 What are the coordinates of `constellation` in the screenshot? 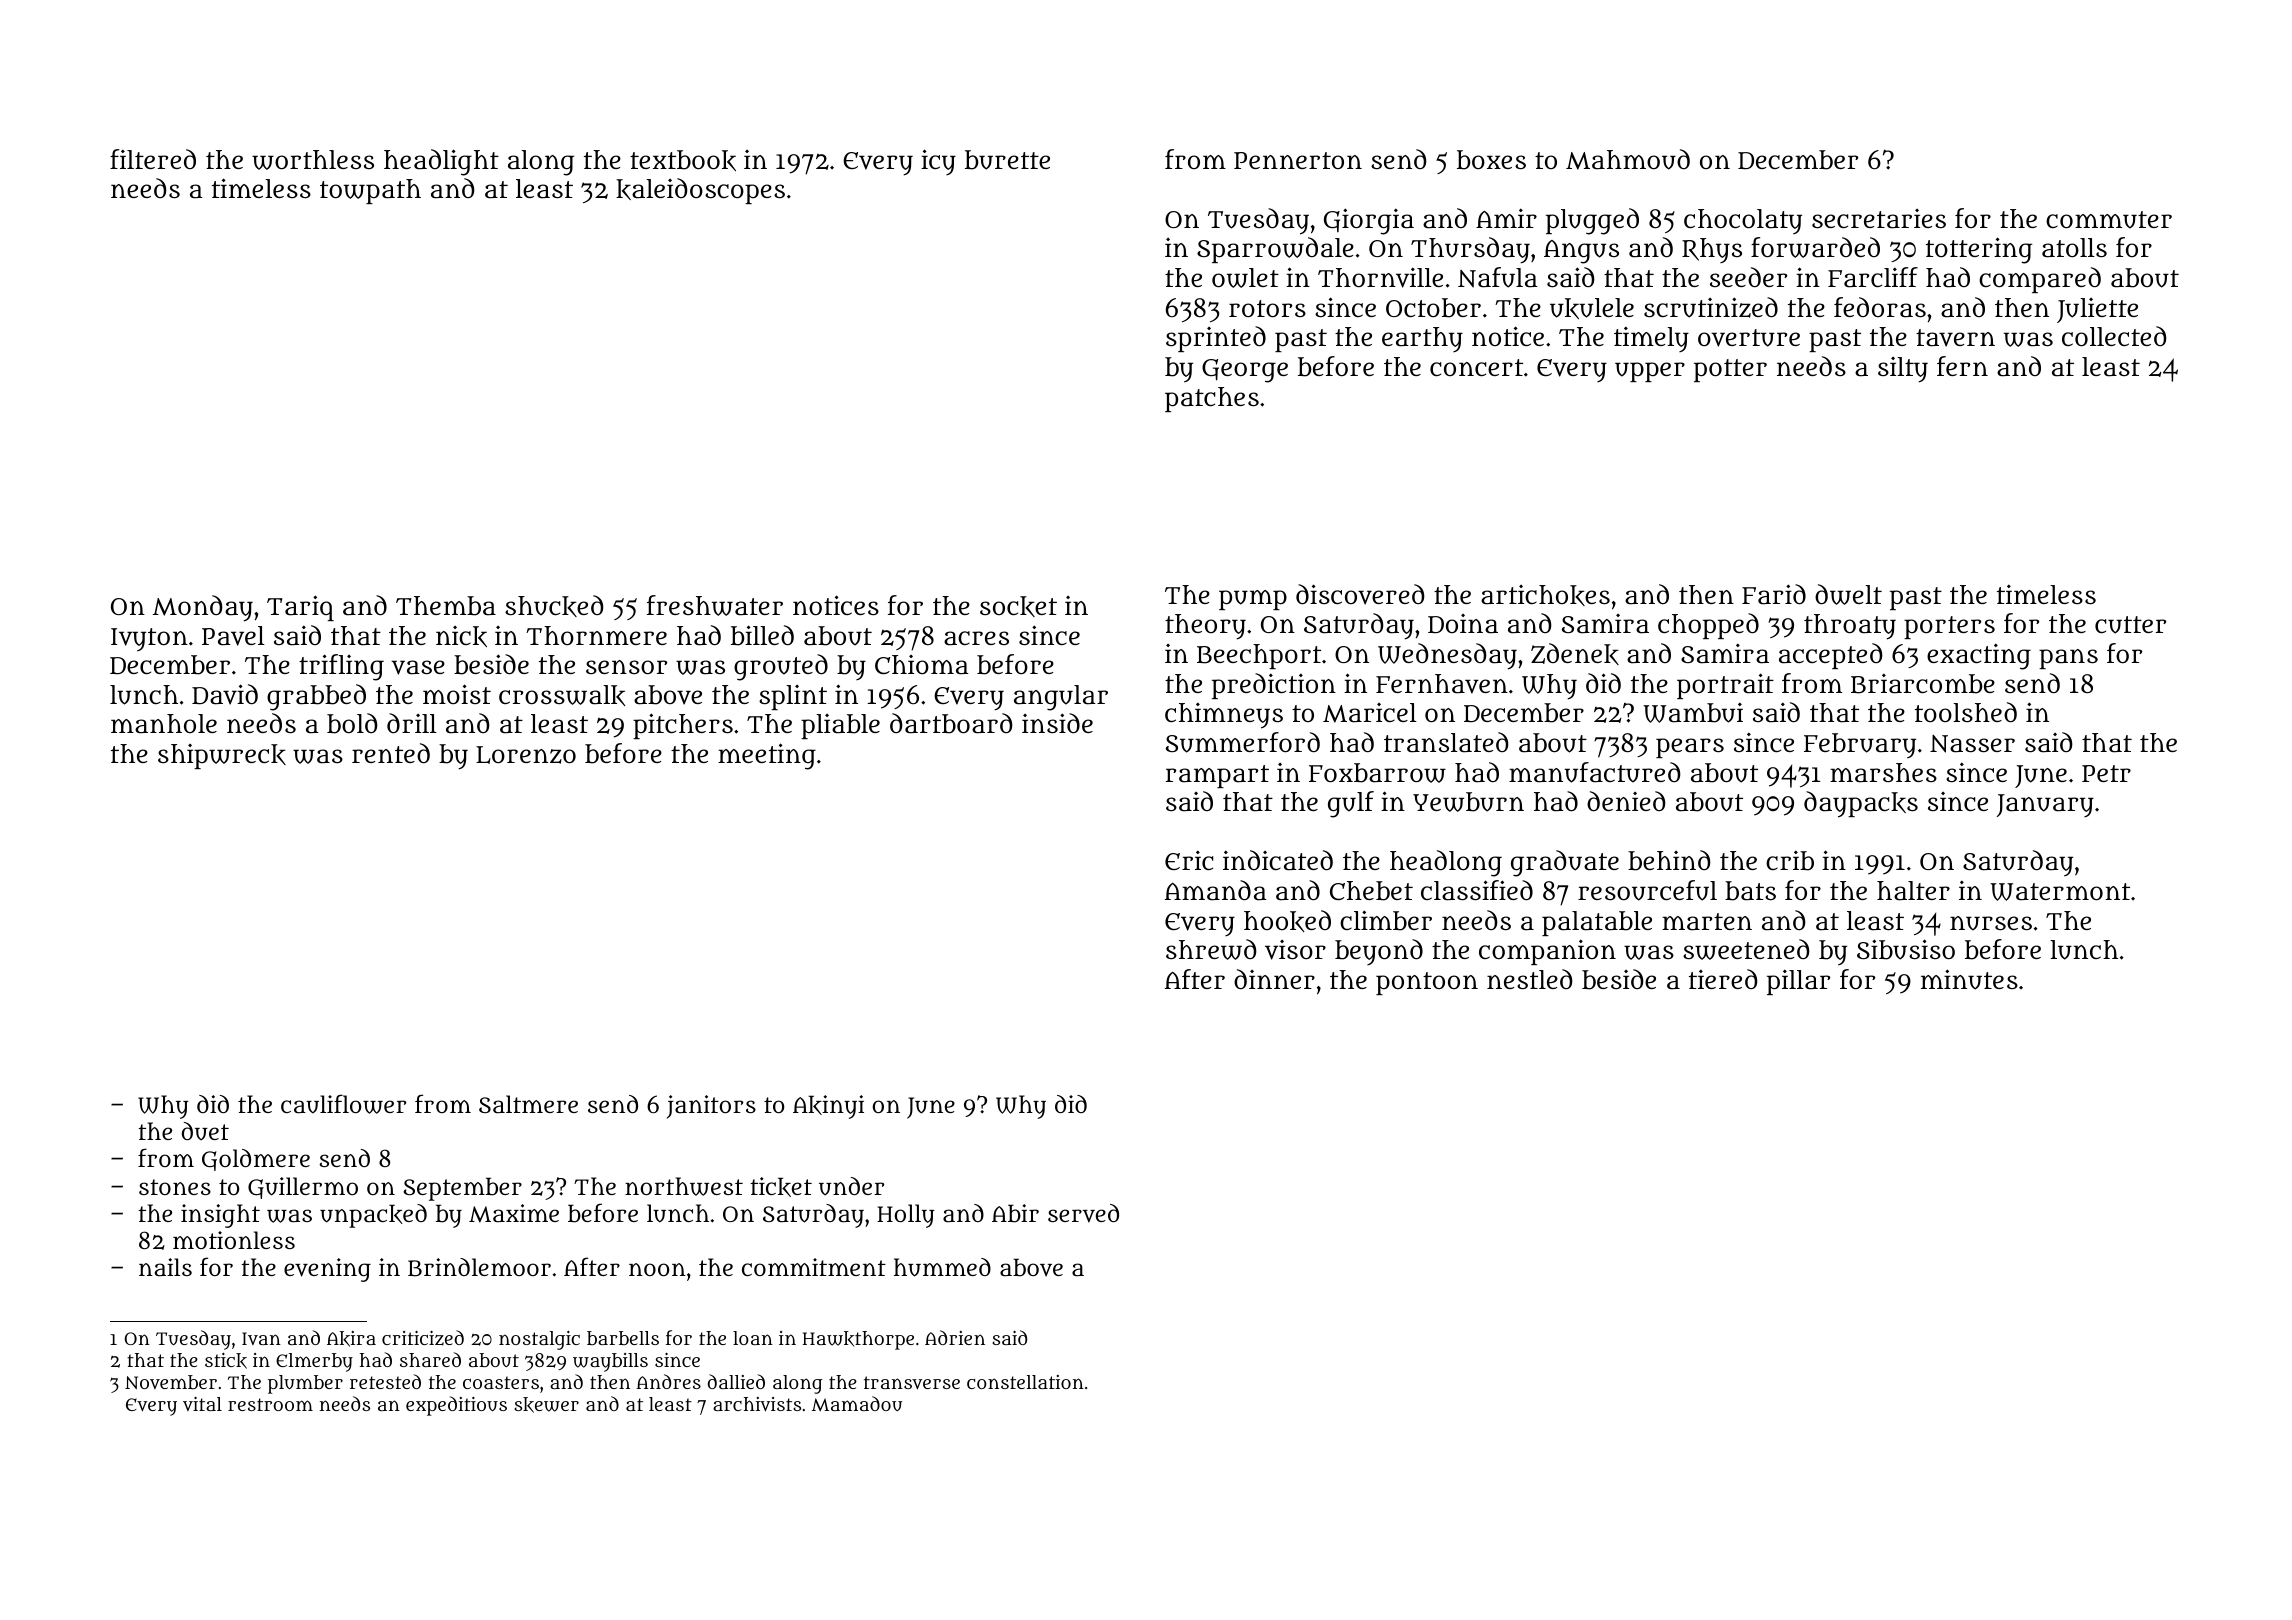 It's located at (1025, 1382).
